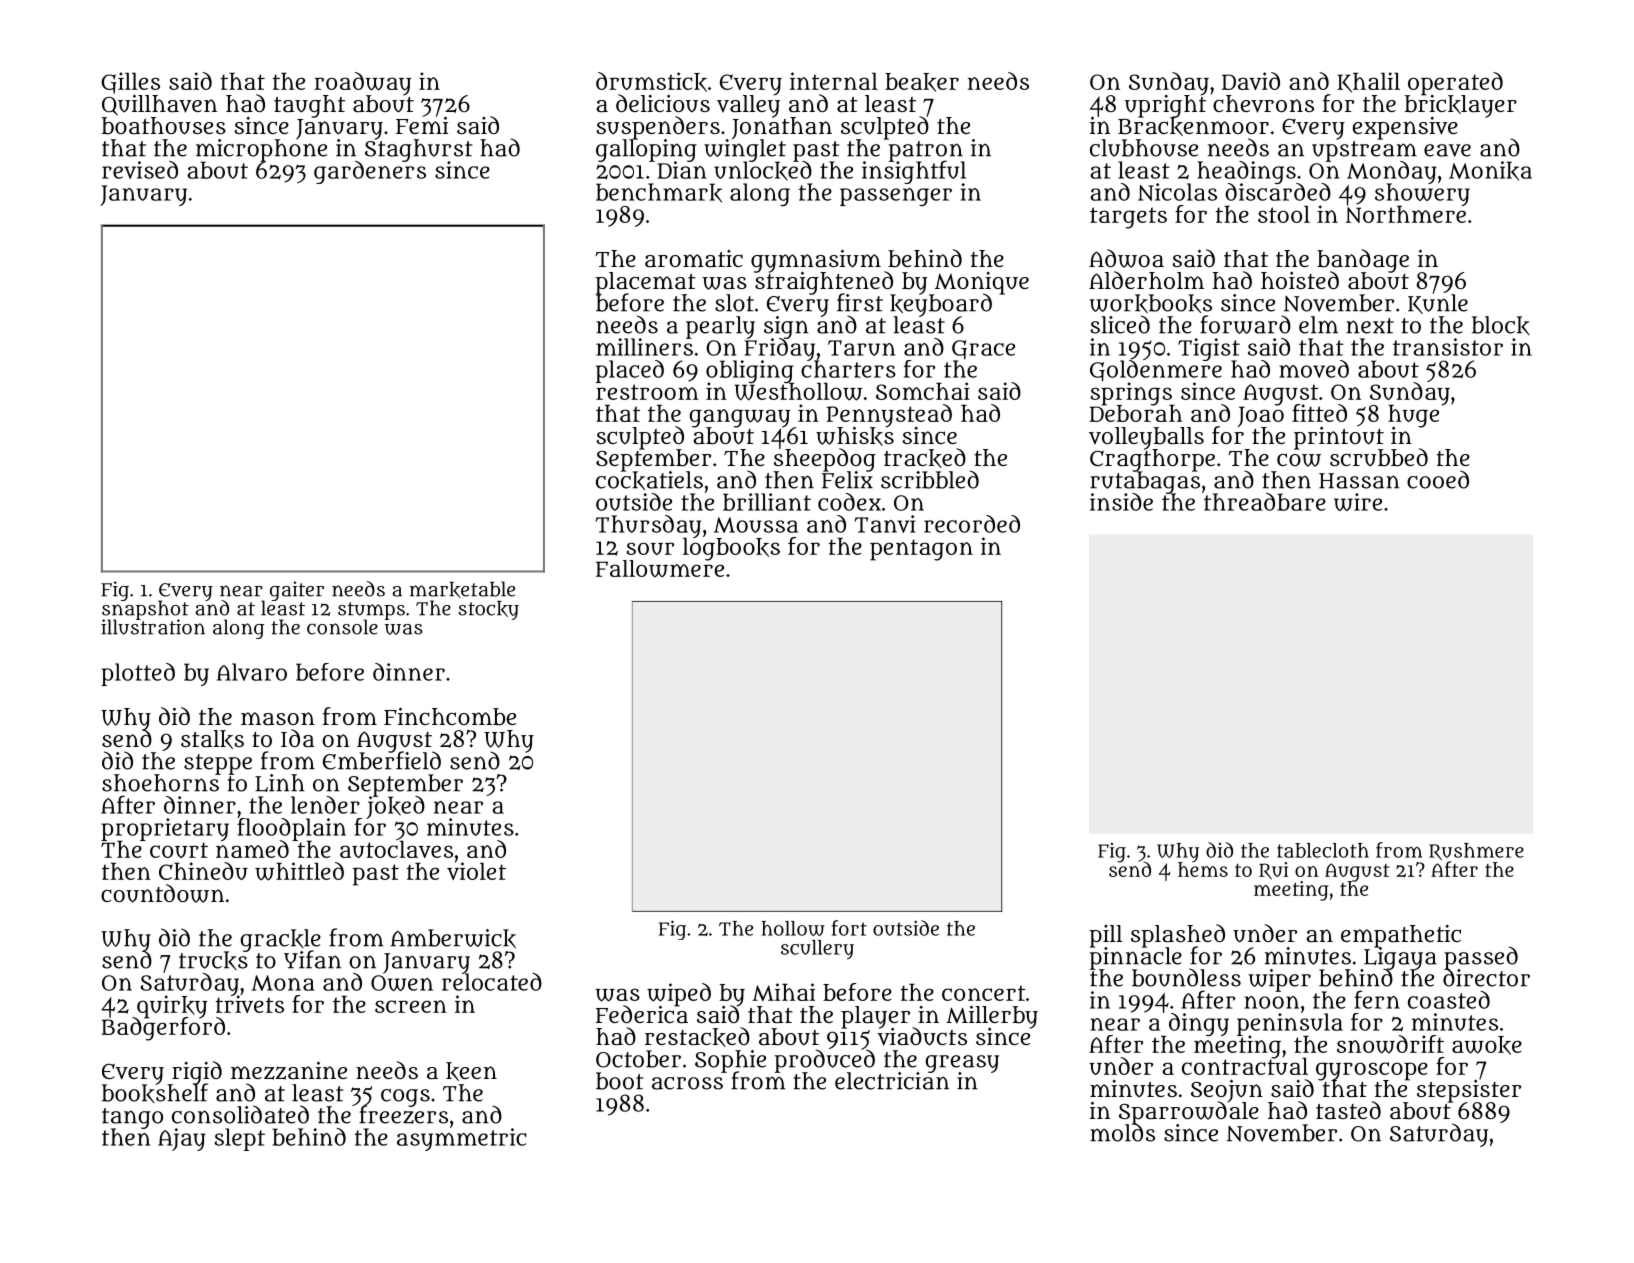 The image size is (1634, 1263). What do you see at coordinates (1455, 83) in the screenshot?
I see `operated` at bounding box center [1455, 83].
